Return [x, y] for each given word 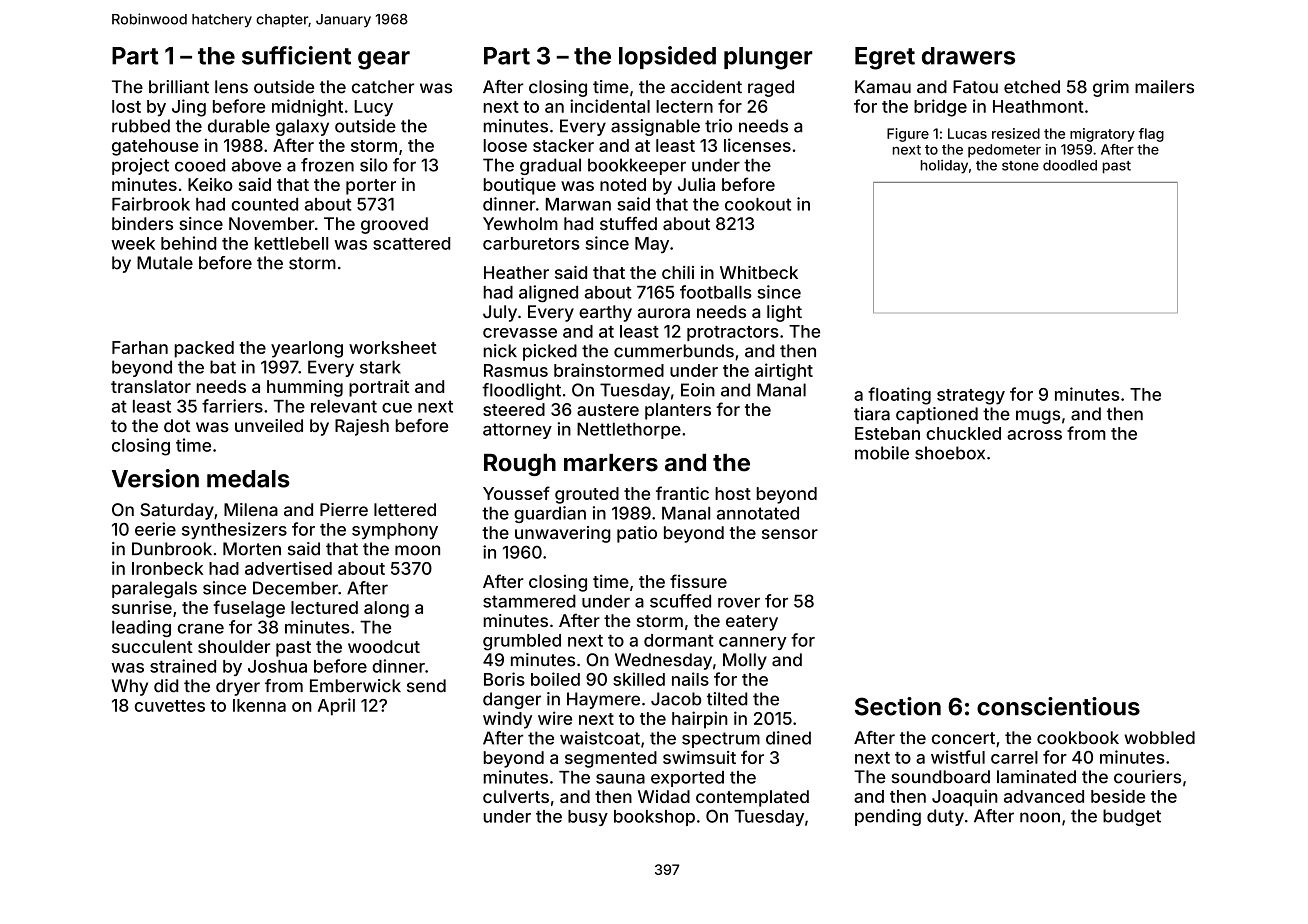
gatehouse [155, 147]
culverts [516, 796]
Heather [516, 272]
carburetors [531, 243]
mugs [1038, 417]
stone [1020, 166]
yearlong [307, 349]
